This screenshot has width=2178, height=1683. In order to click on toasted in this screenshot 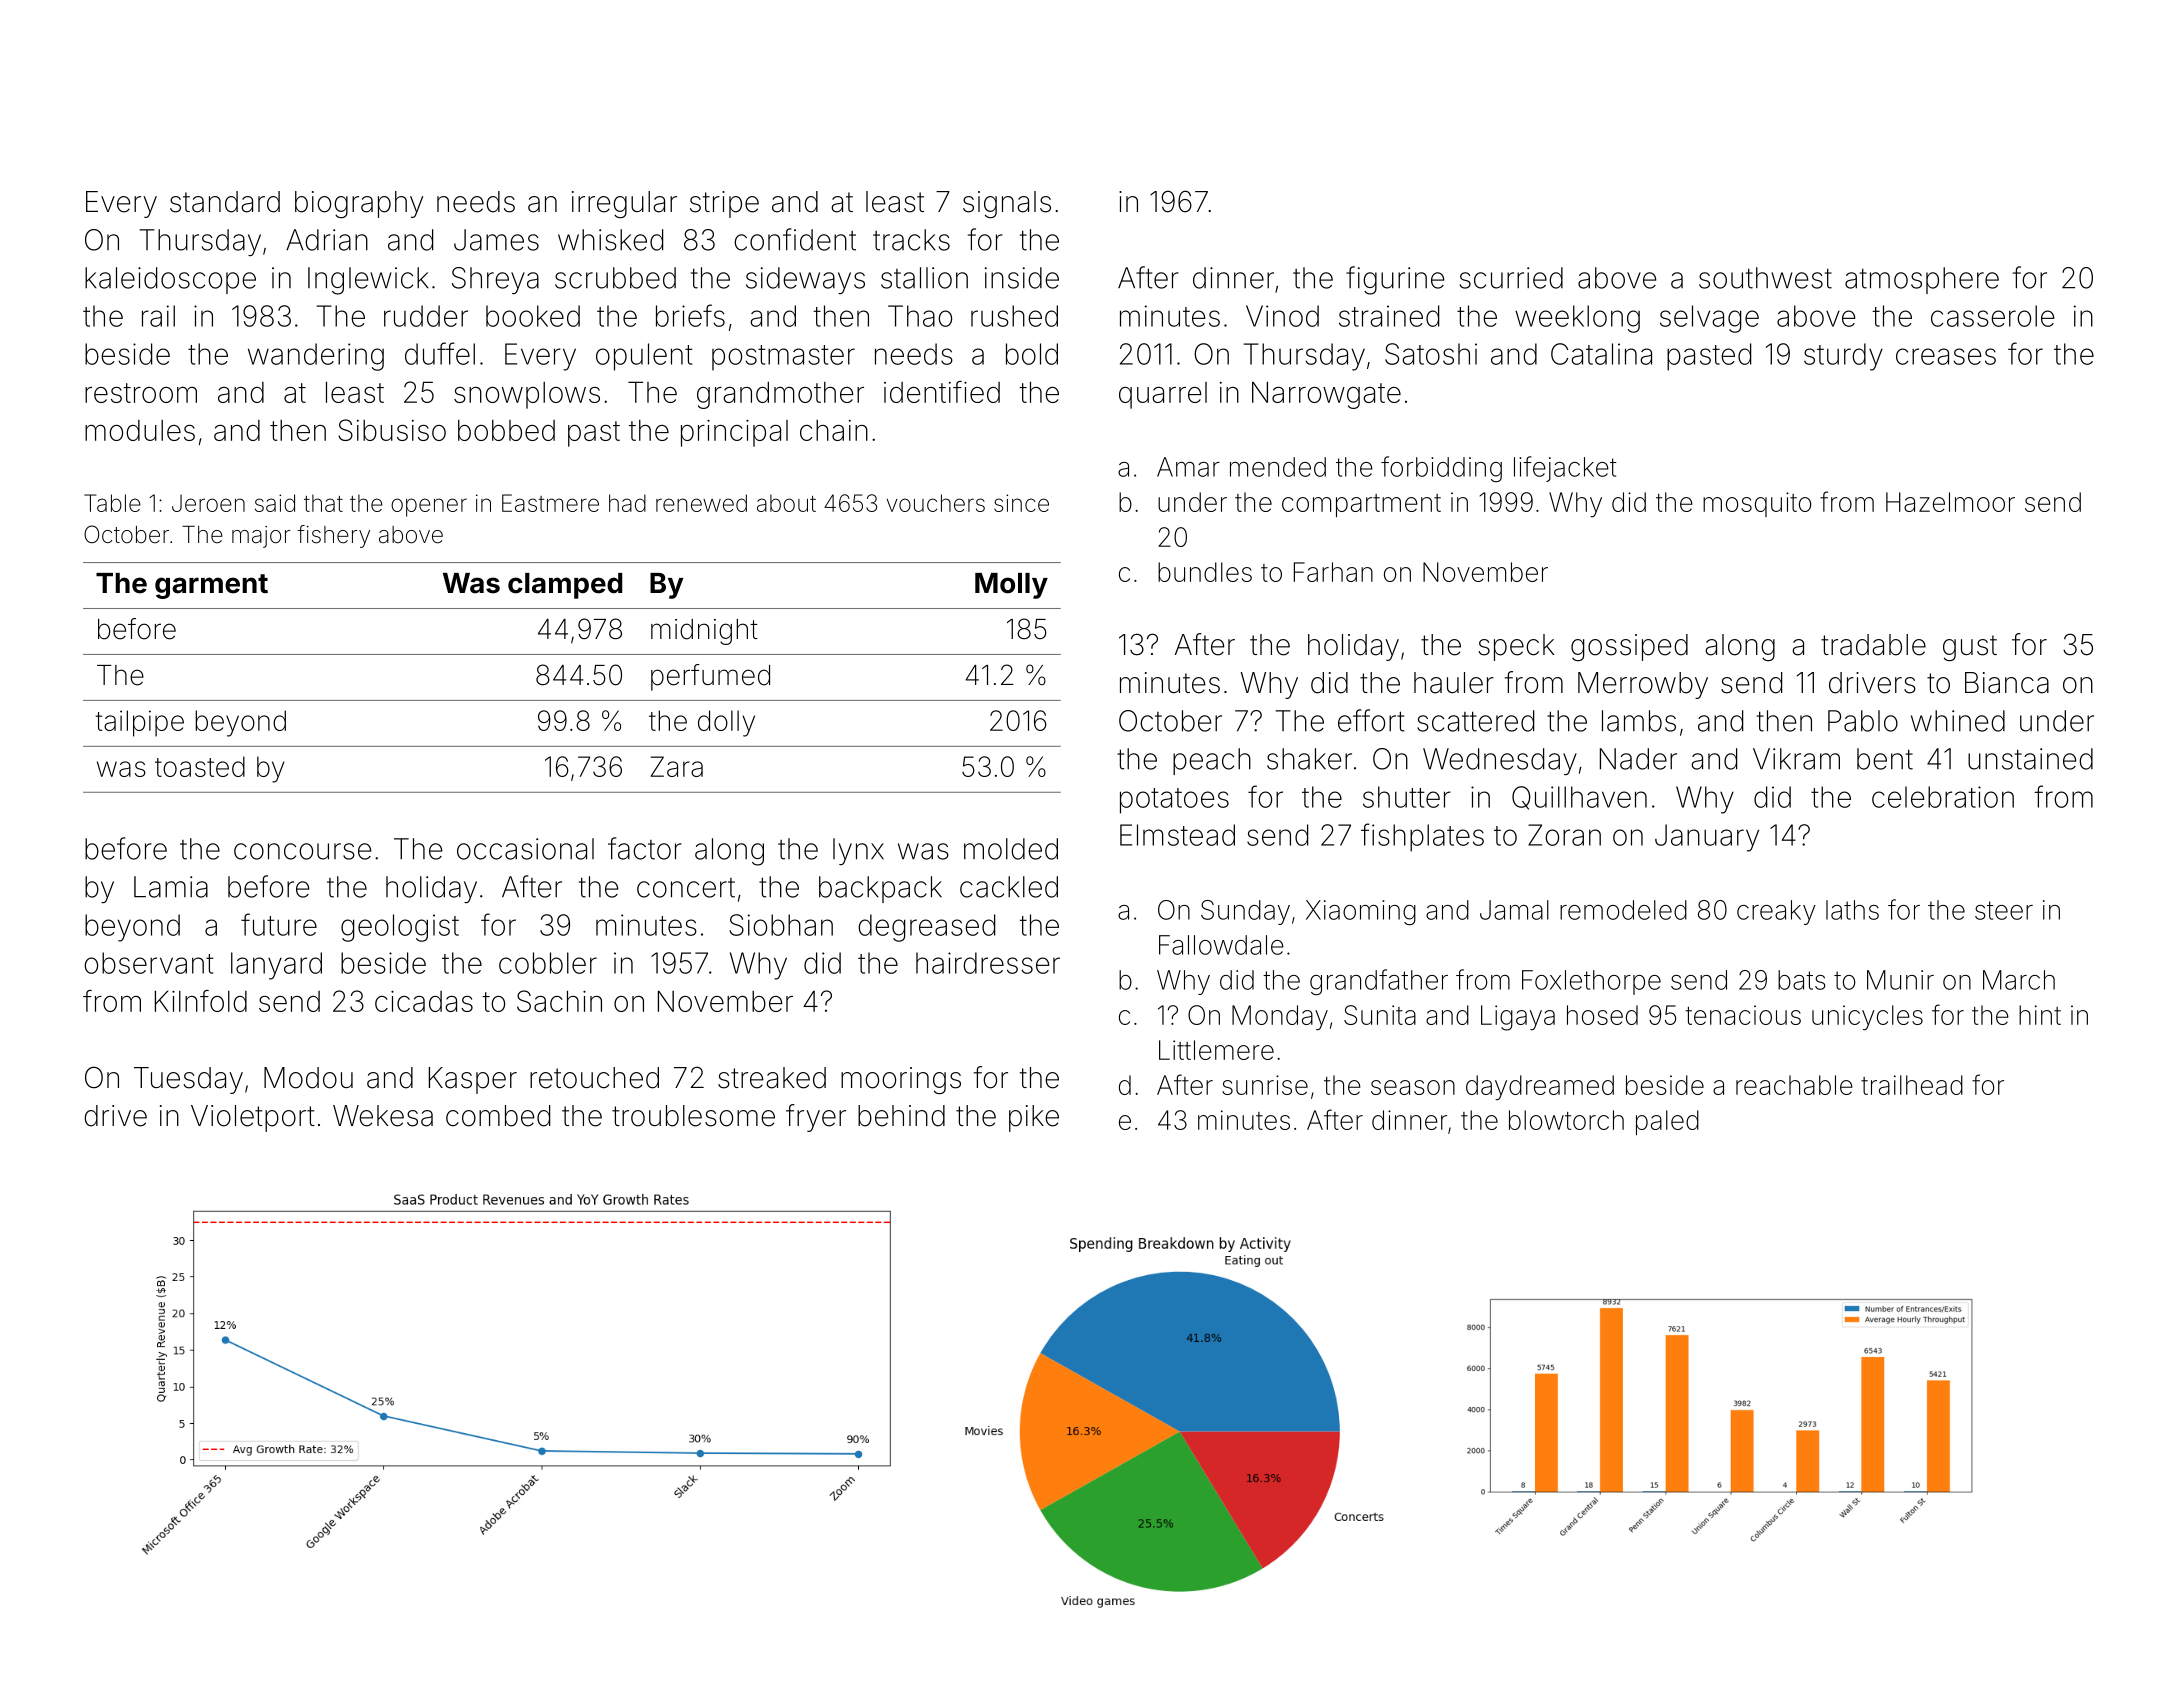, I will do `click(200, 766)`.
